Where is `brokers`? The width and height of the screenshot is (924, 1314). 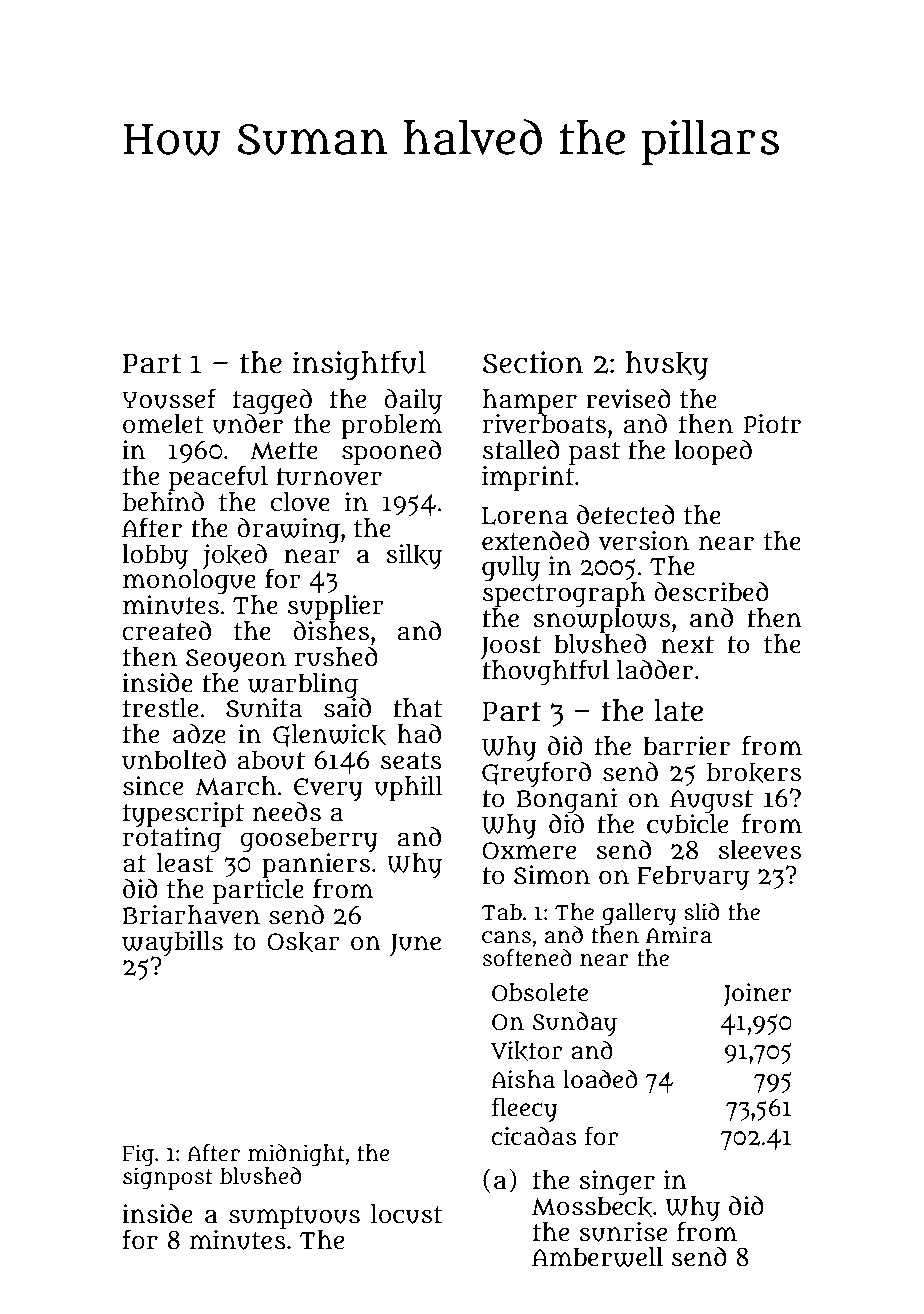
brokers is located at coordinates (753, 772).
